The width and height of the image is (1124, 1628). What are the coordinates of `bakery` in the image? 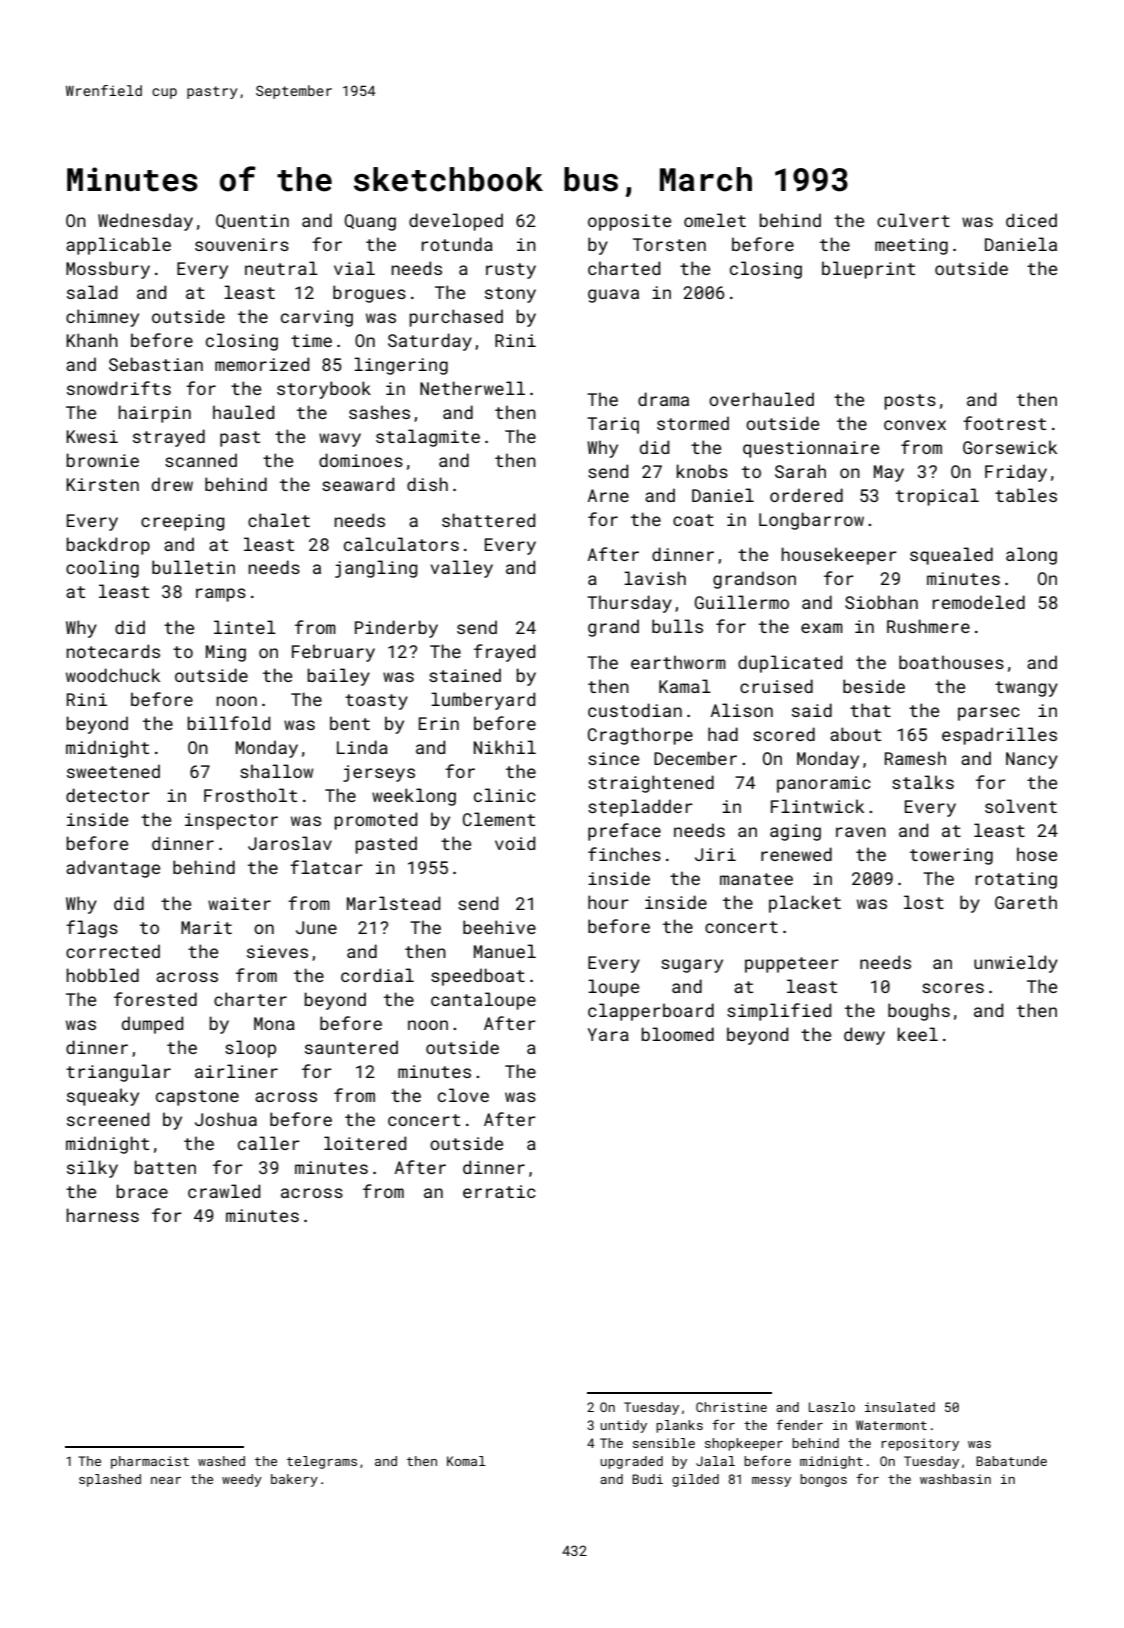 It's located at (294, 1480).
